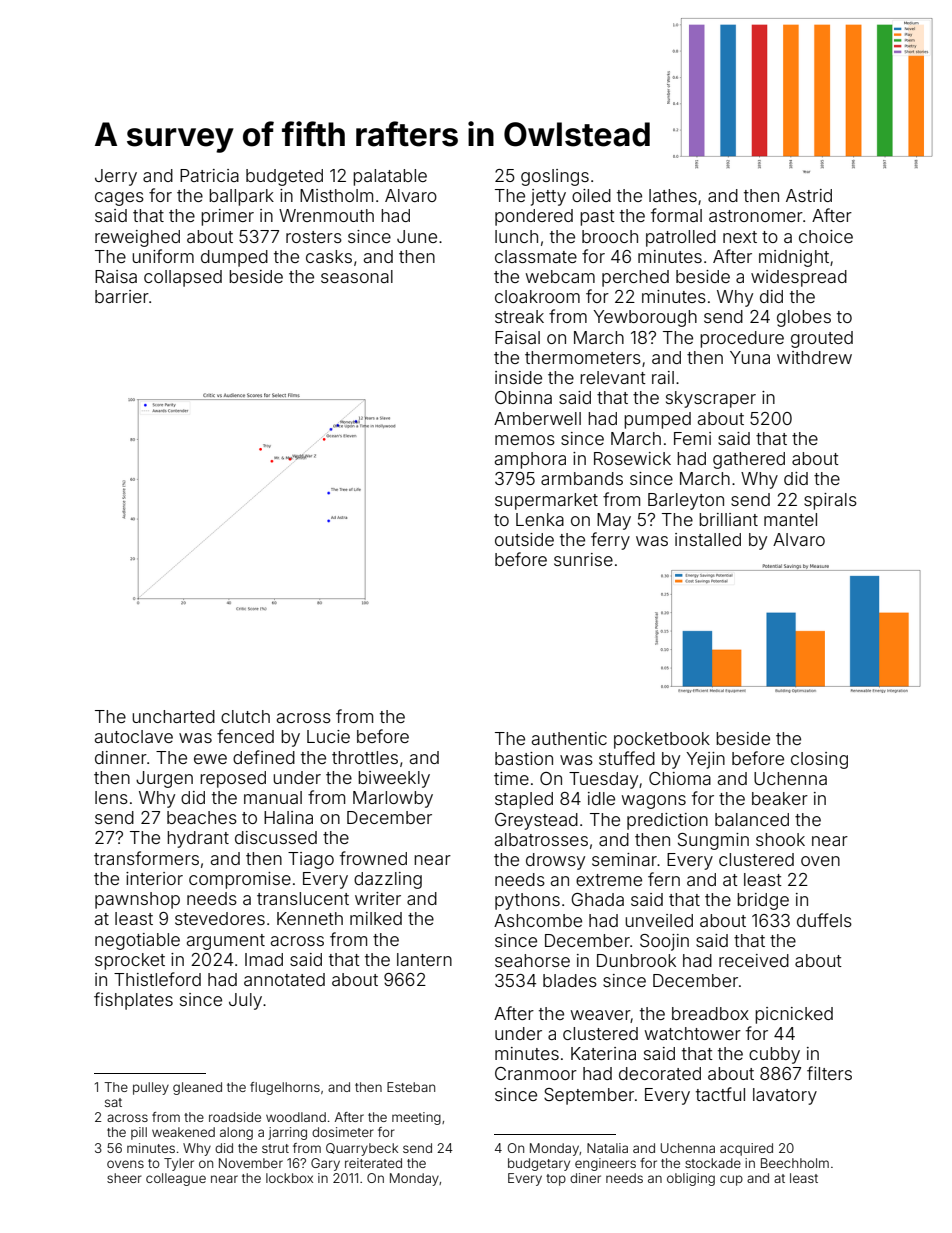 This screenshot has width=952, height=1233. What do you see at coordinates (742, 339) in the screenshot?
I see `procedure` at bounding box center [742, 339].
